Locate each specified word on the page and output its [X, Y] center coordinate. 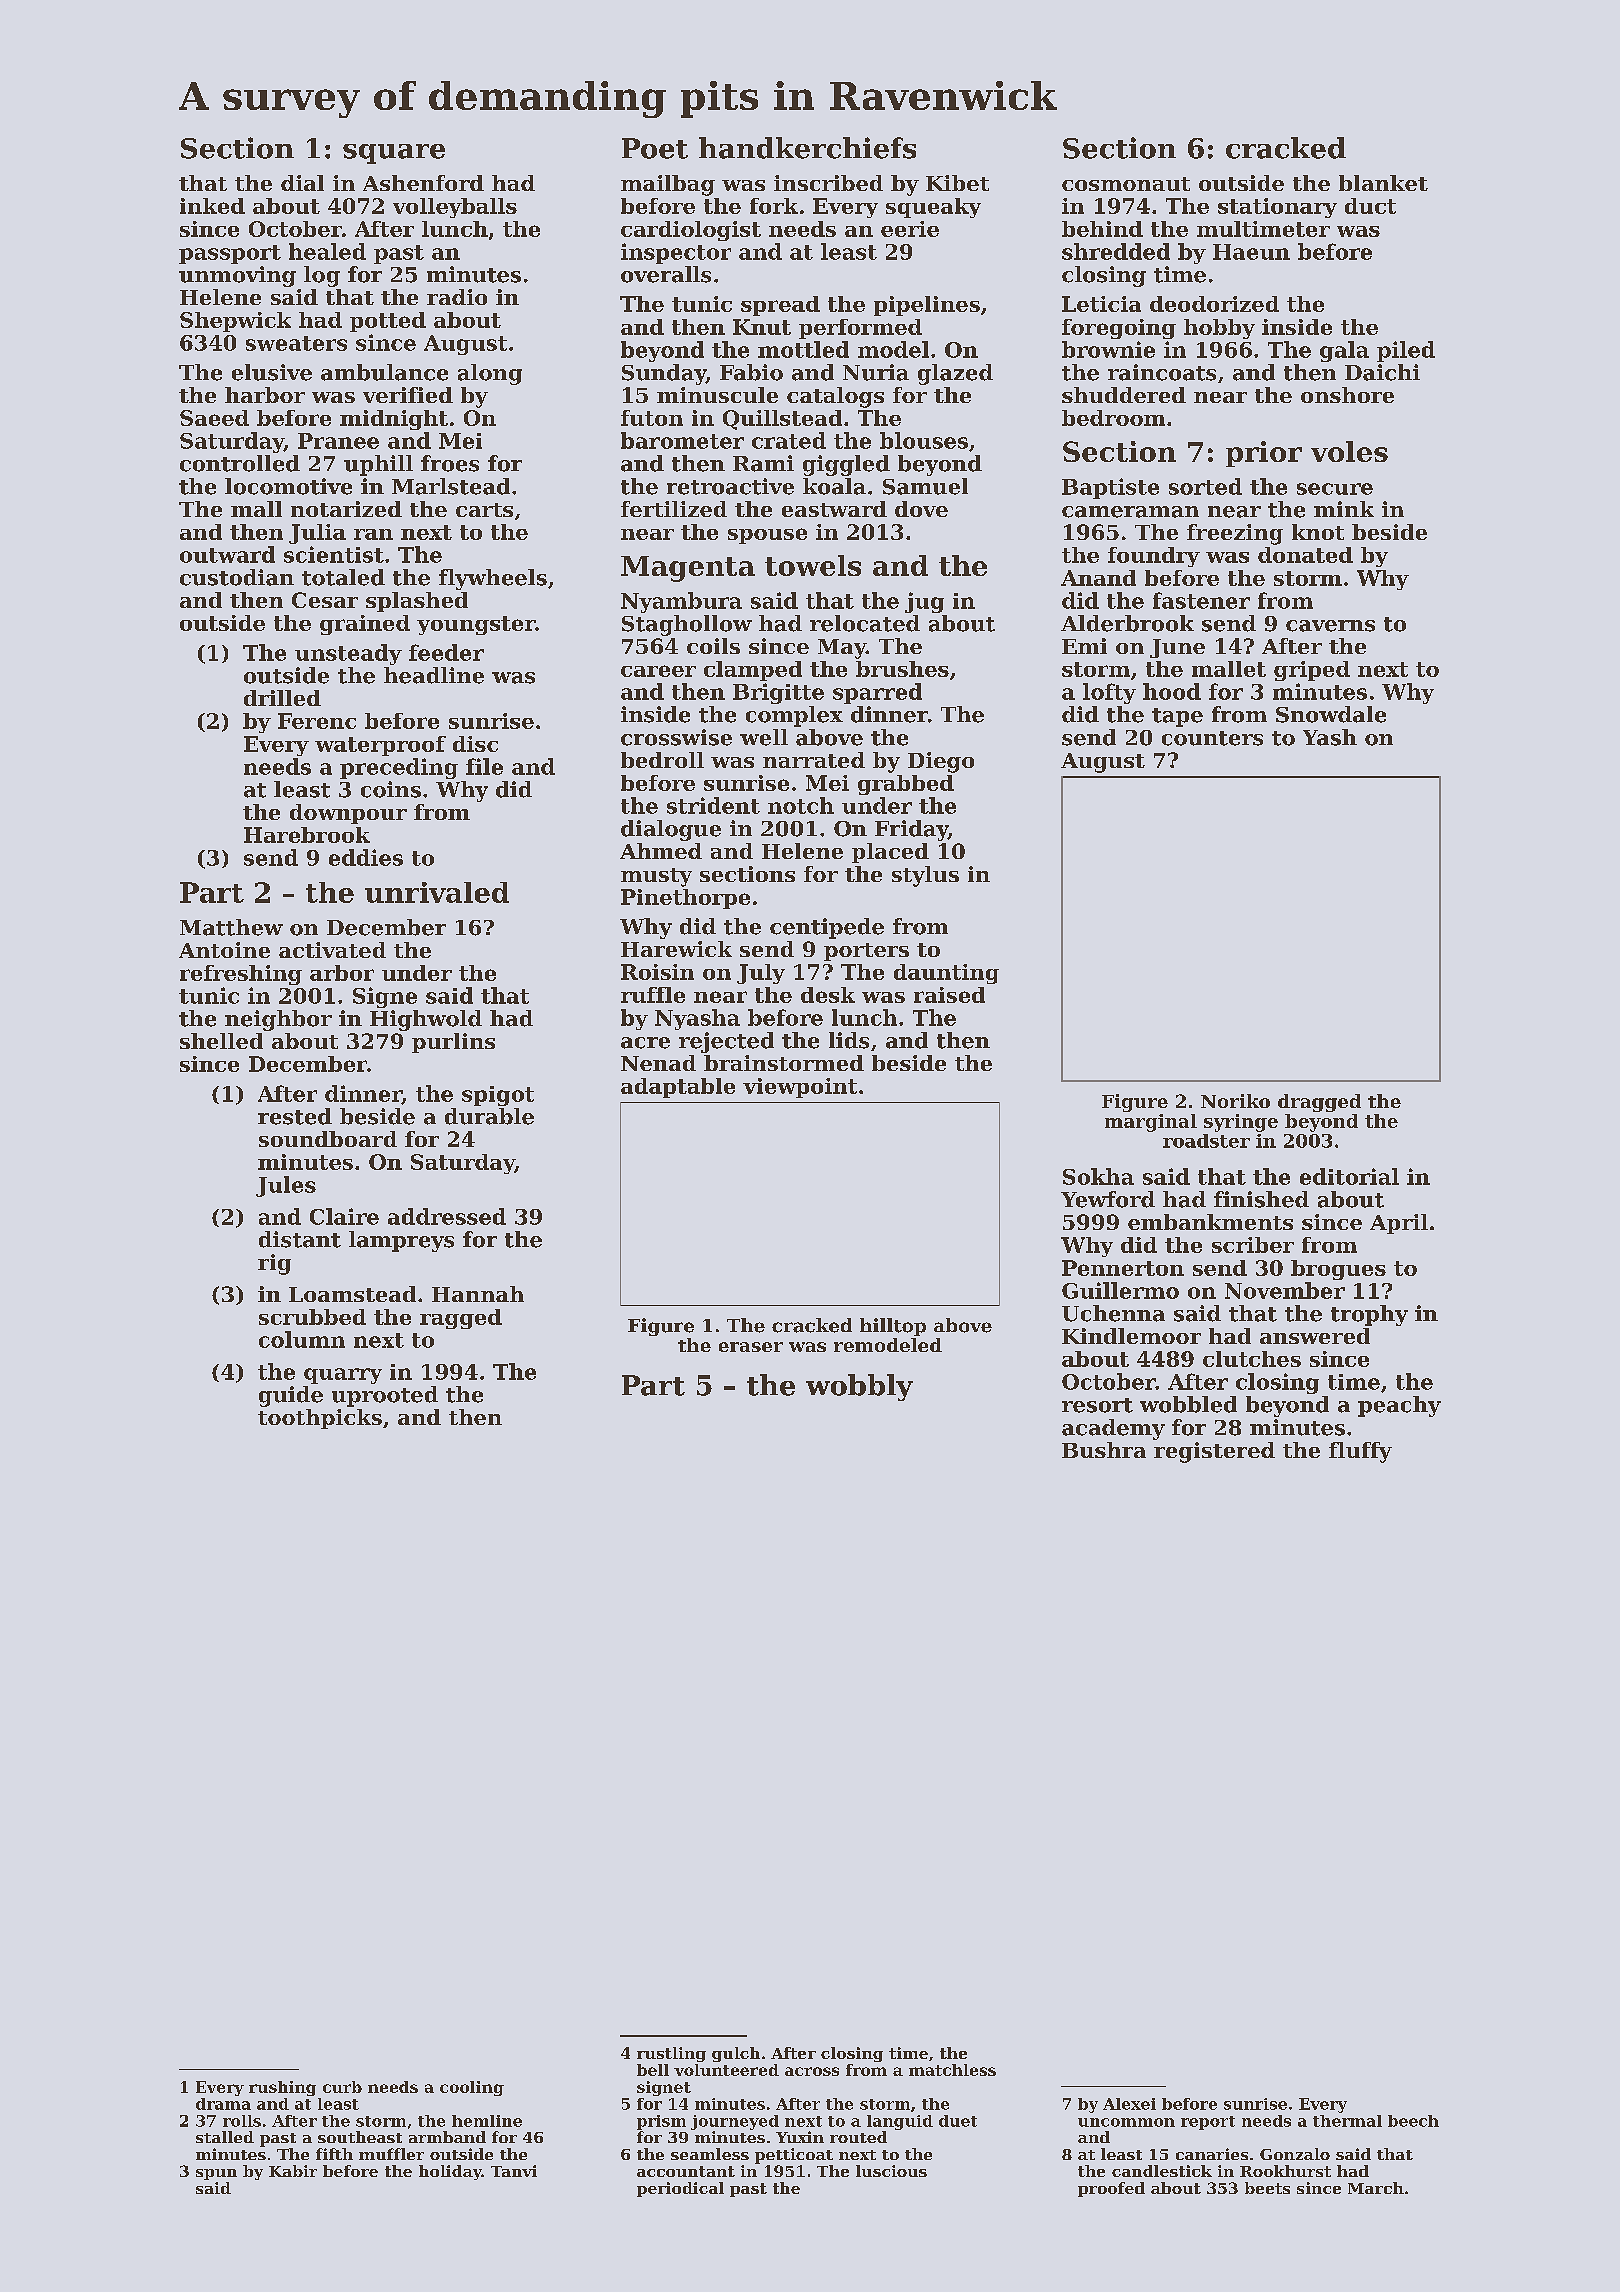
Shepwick [235, 322]
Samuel [925, 486]
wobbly [859, 1387]
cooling [472, 2088]
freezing [1235, 534]
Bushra [1104, 1450]
